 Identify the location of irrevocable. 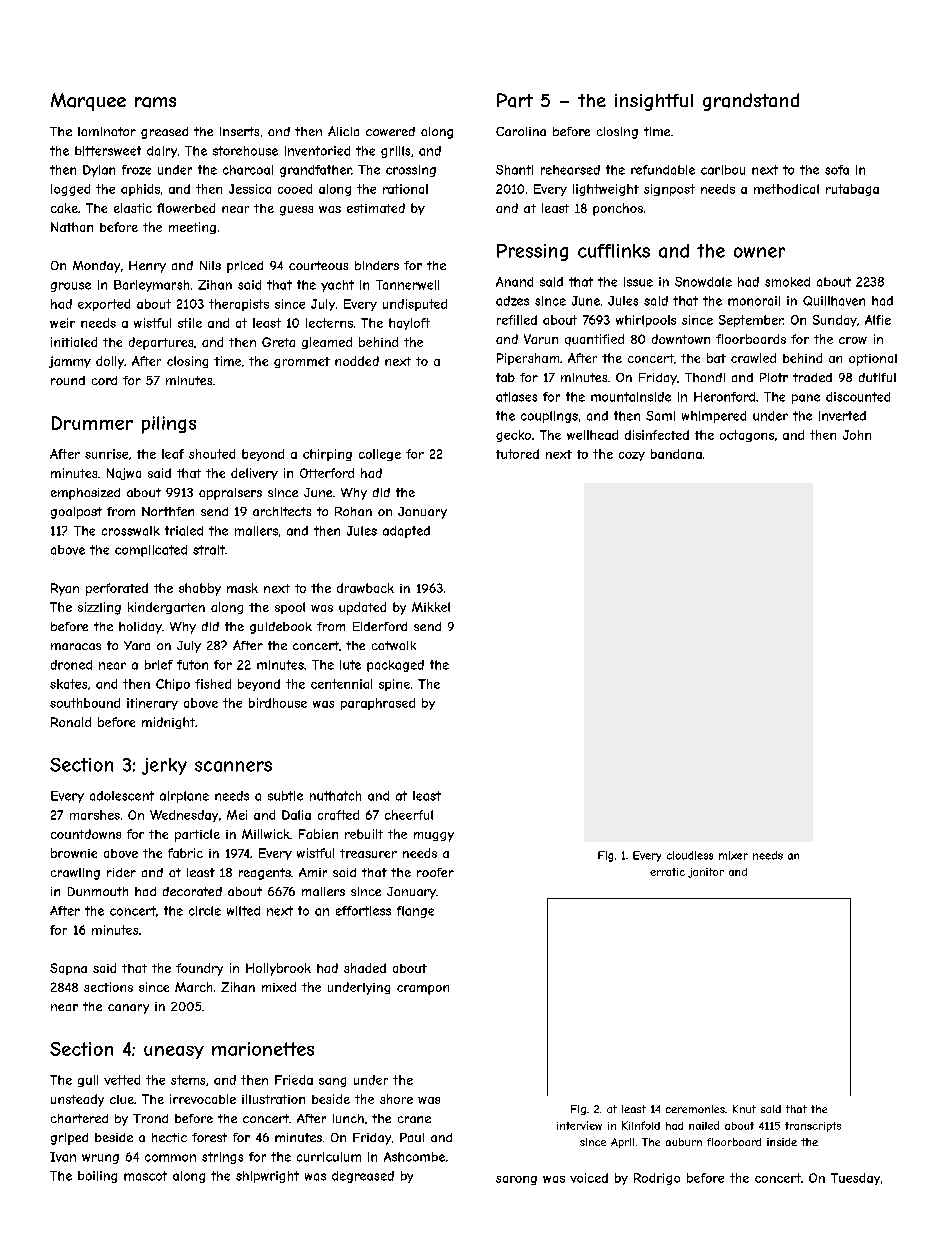
(203, 1099).
